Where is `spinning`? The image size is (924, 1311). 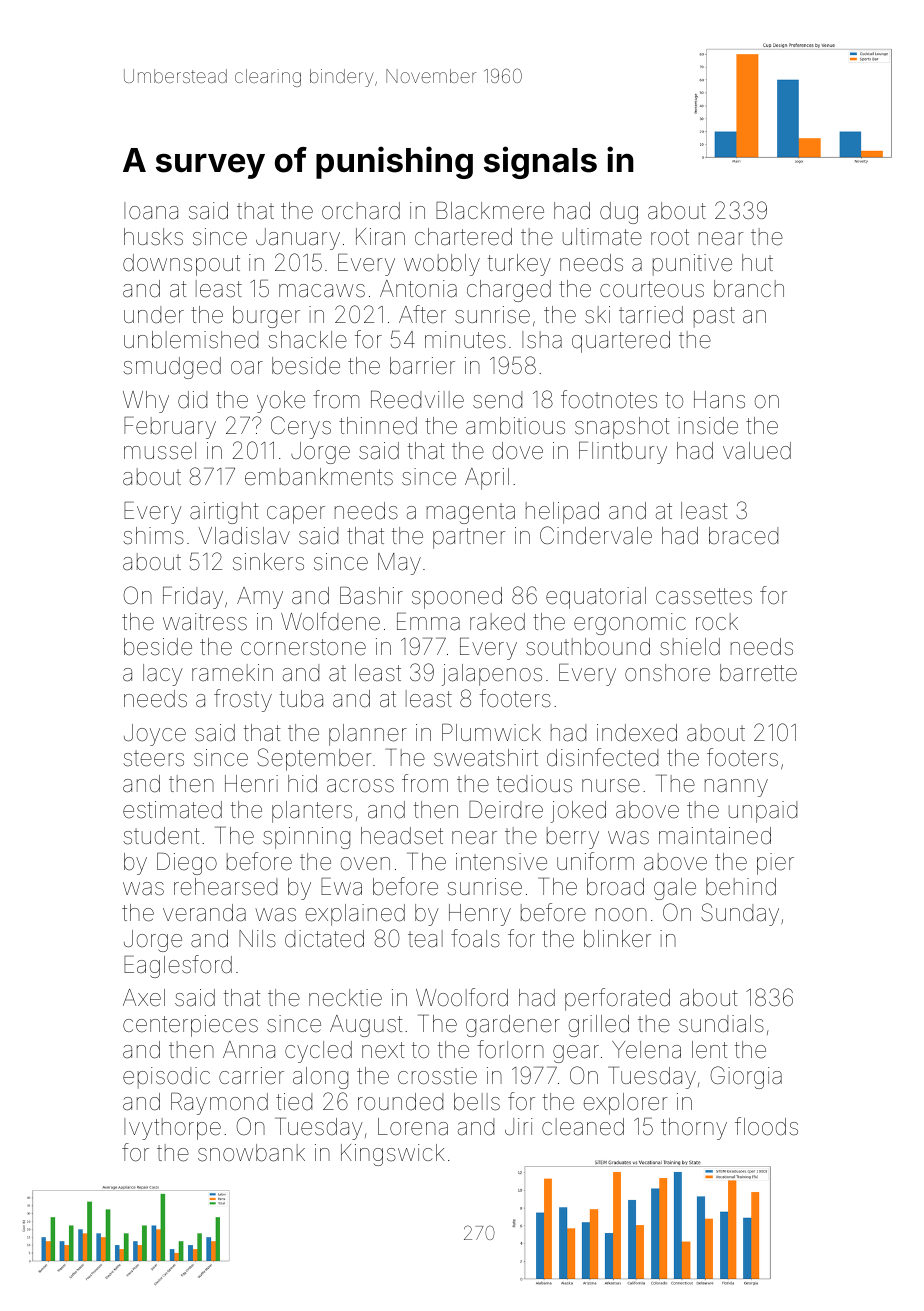 spinning is located at coordinates (306, 838).
